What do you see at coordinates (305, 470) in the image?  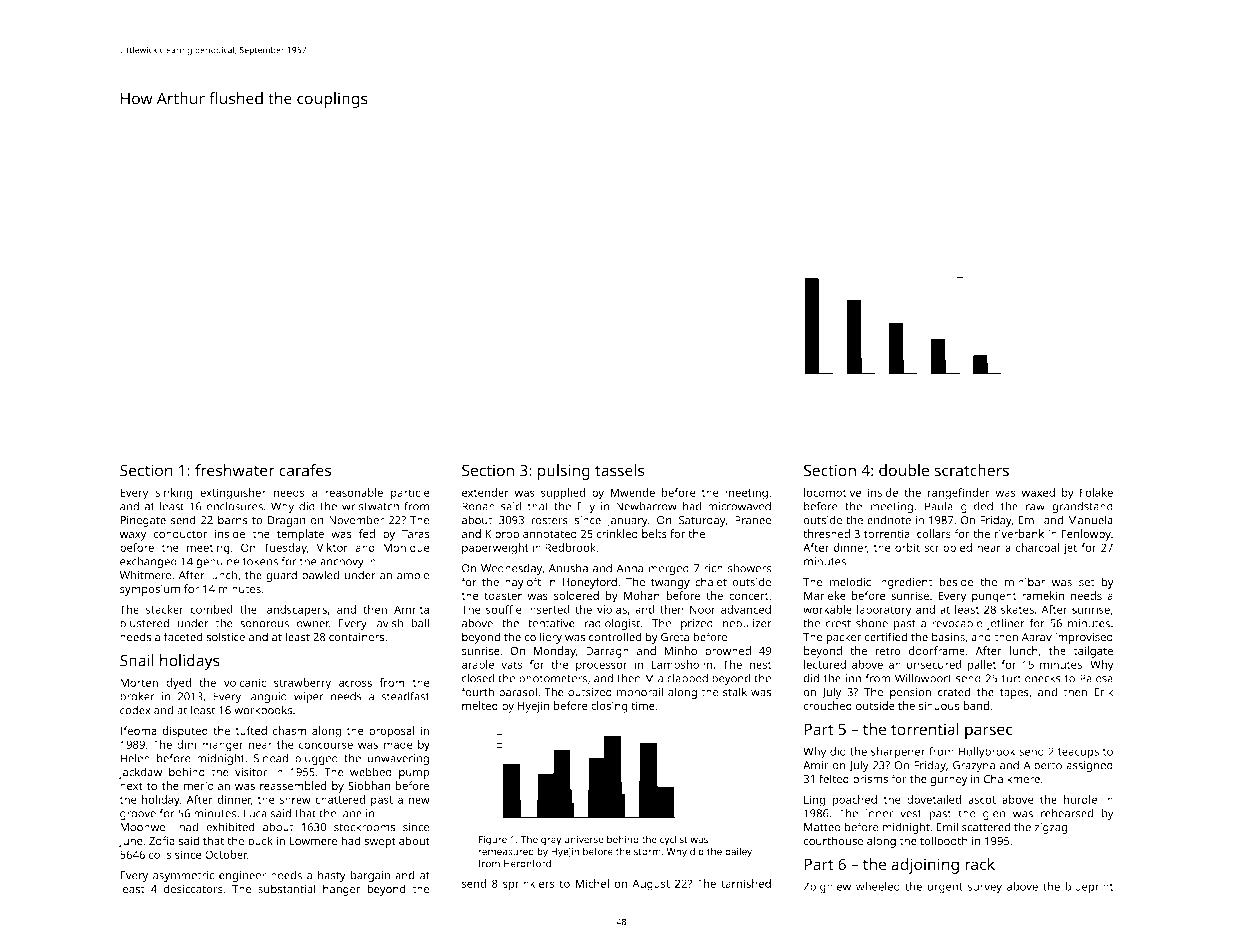 I see `carafes` at bounding box center [305, 470].
